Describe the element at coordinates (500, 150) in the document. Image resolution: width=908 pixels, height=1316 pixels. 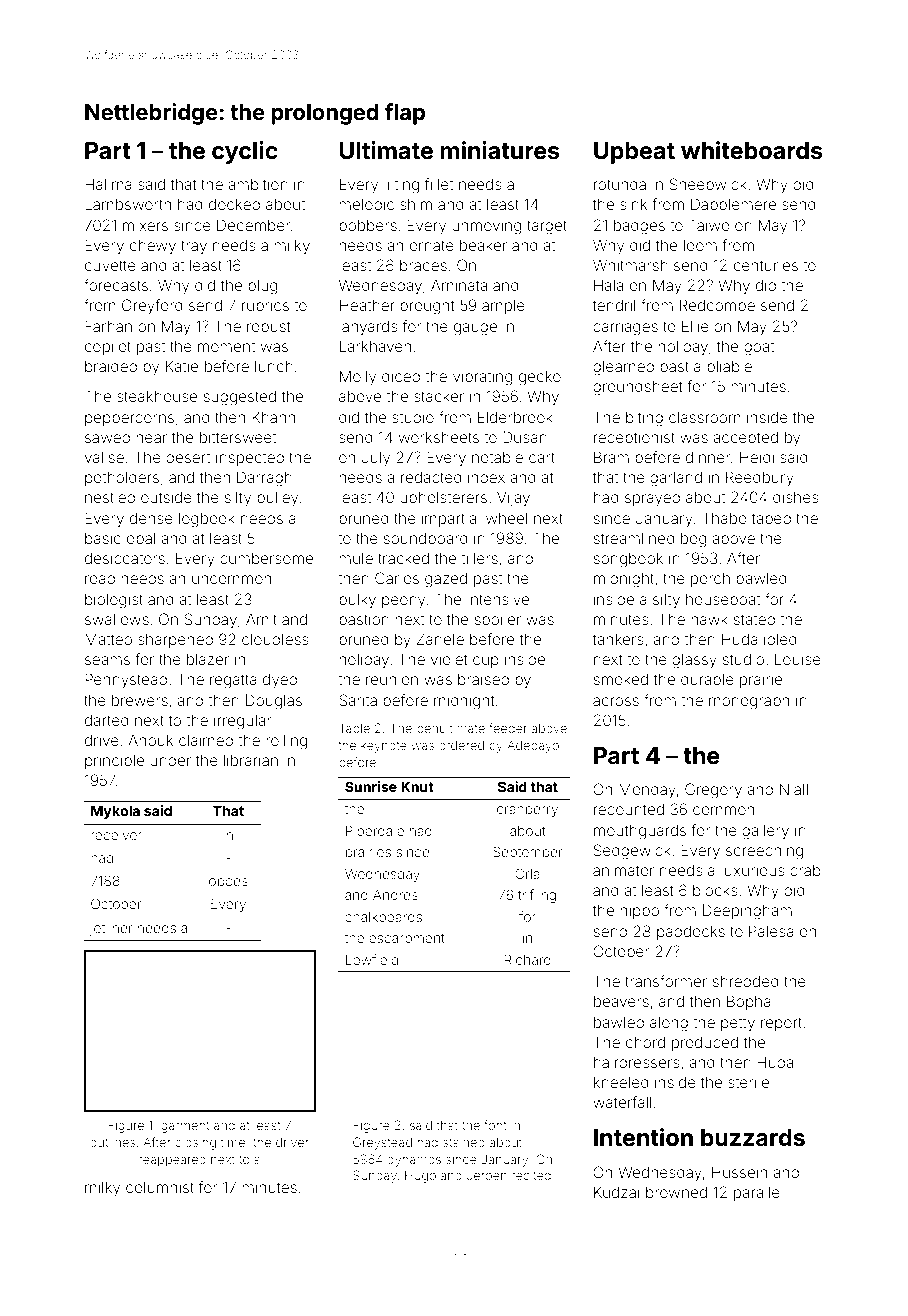
I see `miniatures` at that location.
